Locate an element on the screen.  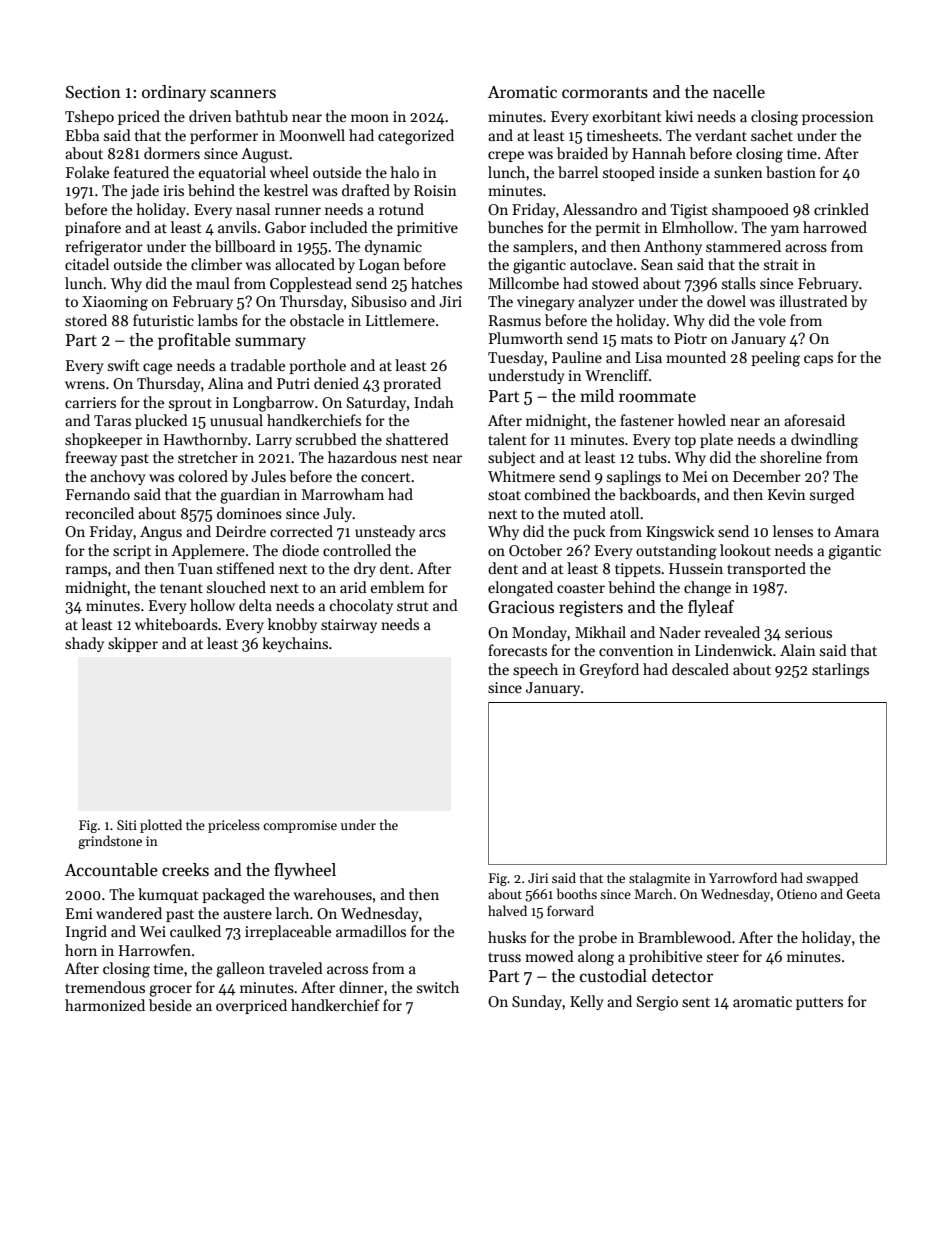
steer is located at coordinates (723, 957).
